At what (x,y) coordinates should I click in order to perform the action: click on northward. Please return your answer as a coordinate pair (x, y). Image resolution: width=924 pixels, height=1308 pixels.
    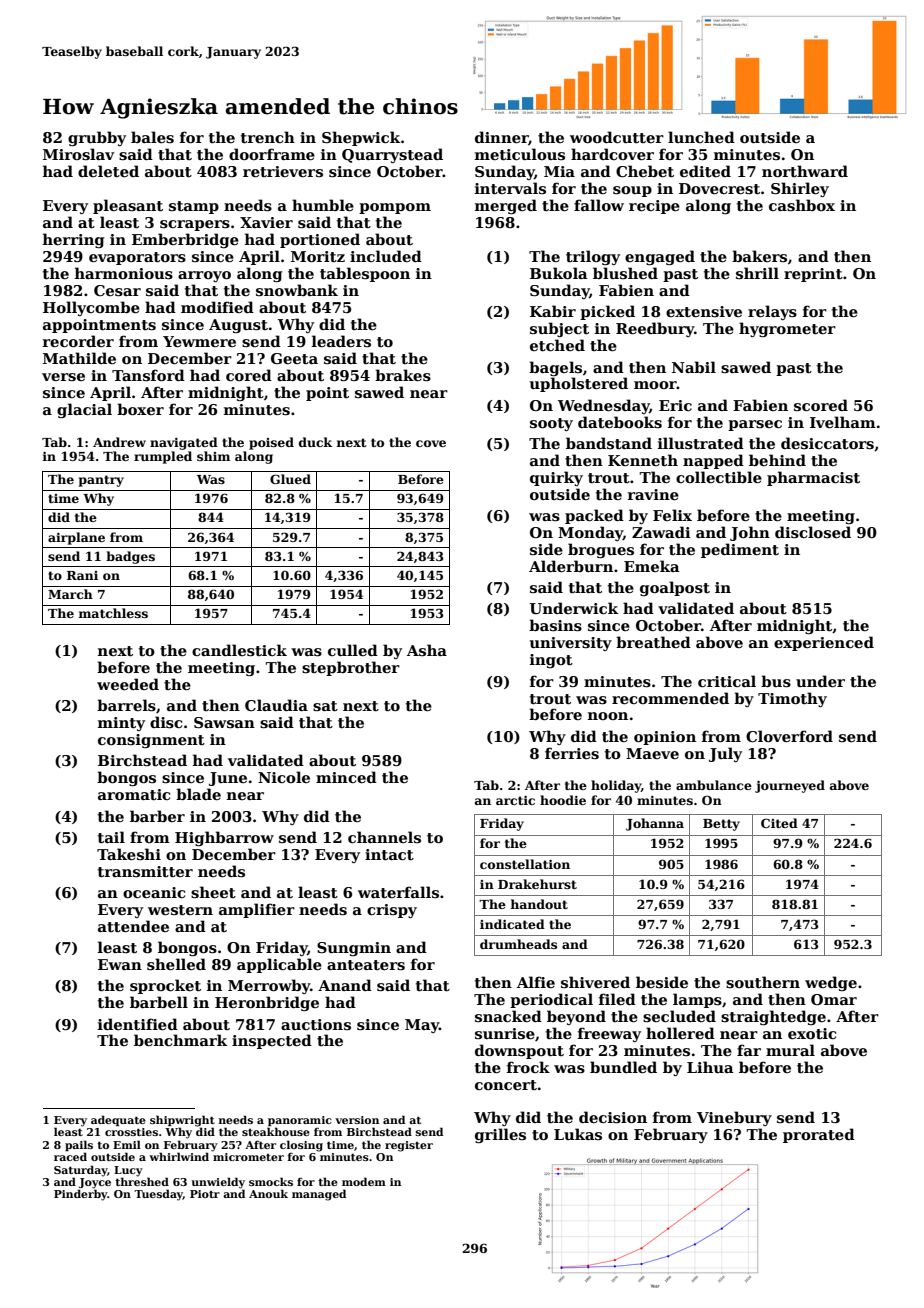
    Looking at the image, I should click on (805, 171).
